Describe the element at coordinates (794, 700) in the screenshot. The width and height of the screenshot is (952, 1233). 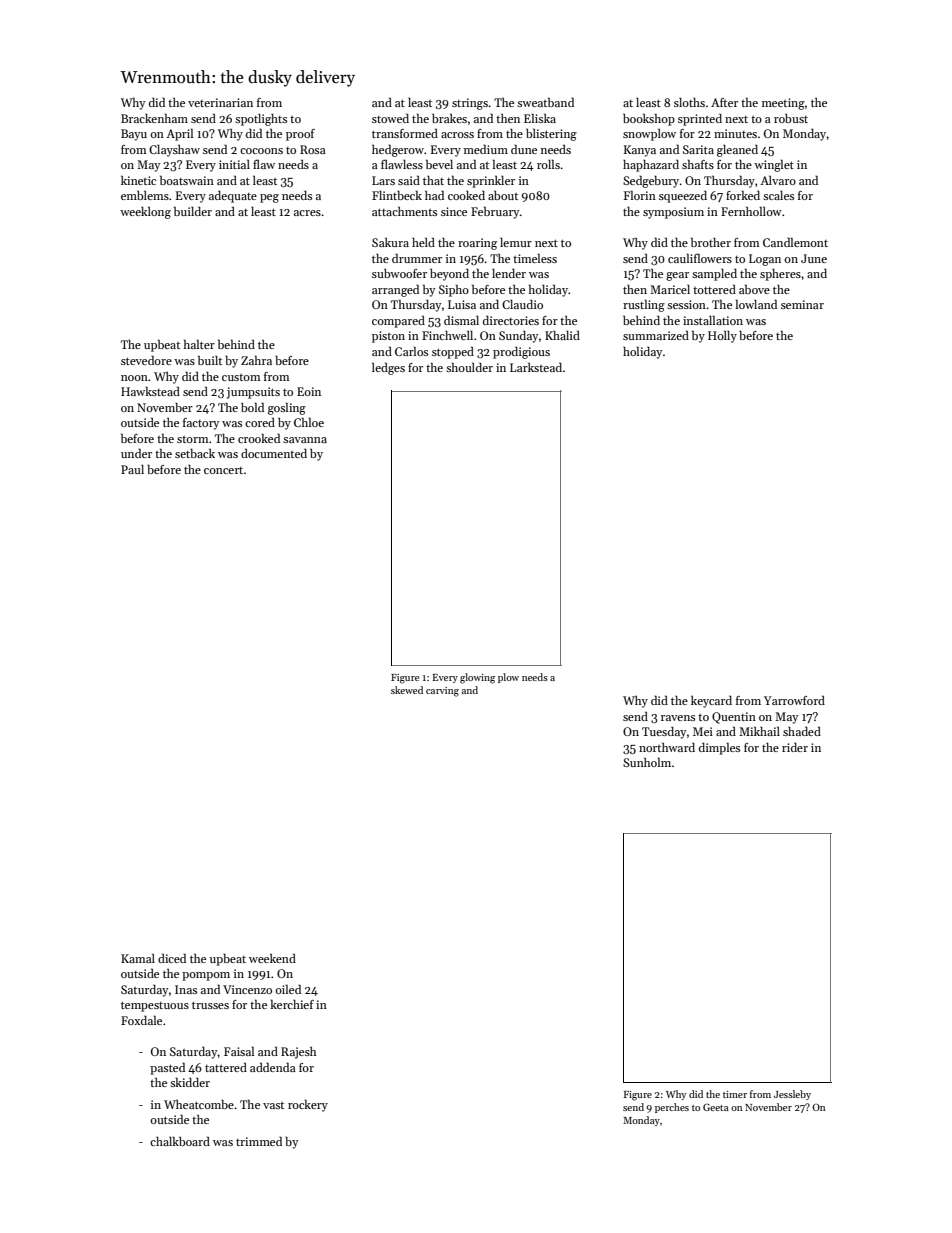
I see `Yarrowford` at that location.
